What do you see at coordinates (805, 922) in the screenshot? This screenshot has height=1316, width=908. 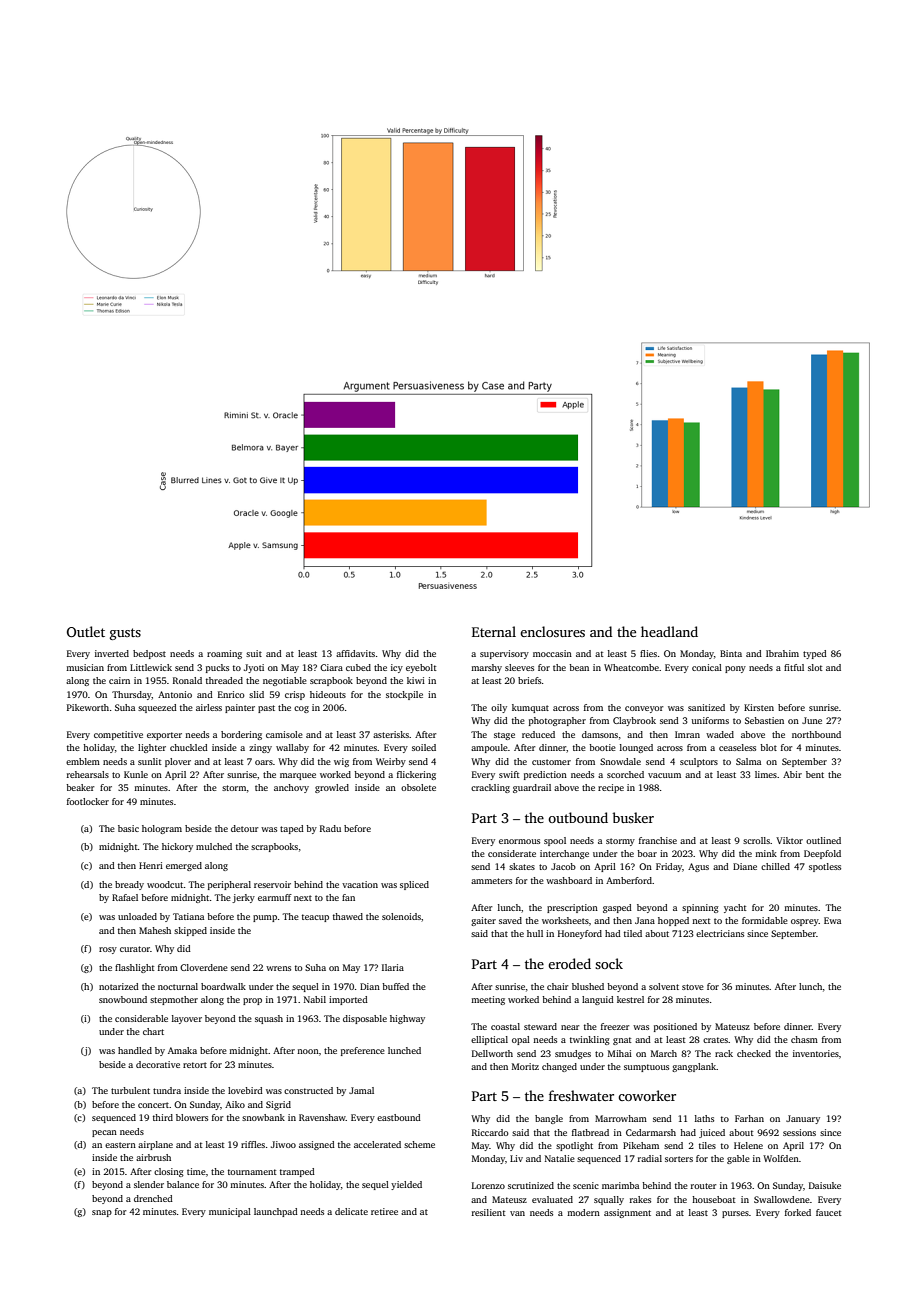 I see `osprey` at bounding box center [805, 922].
